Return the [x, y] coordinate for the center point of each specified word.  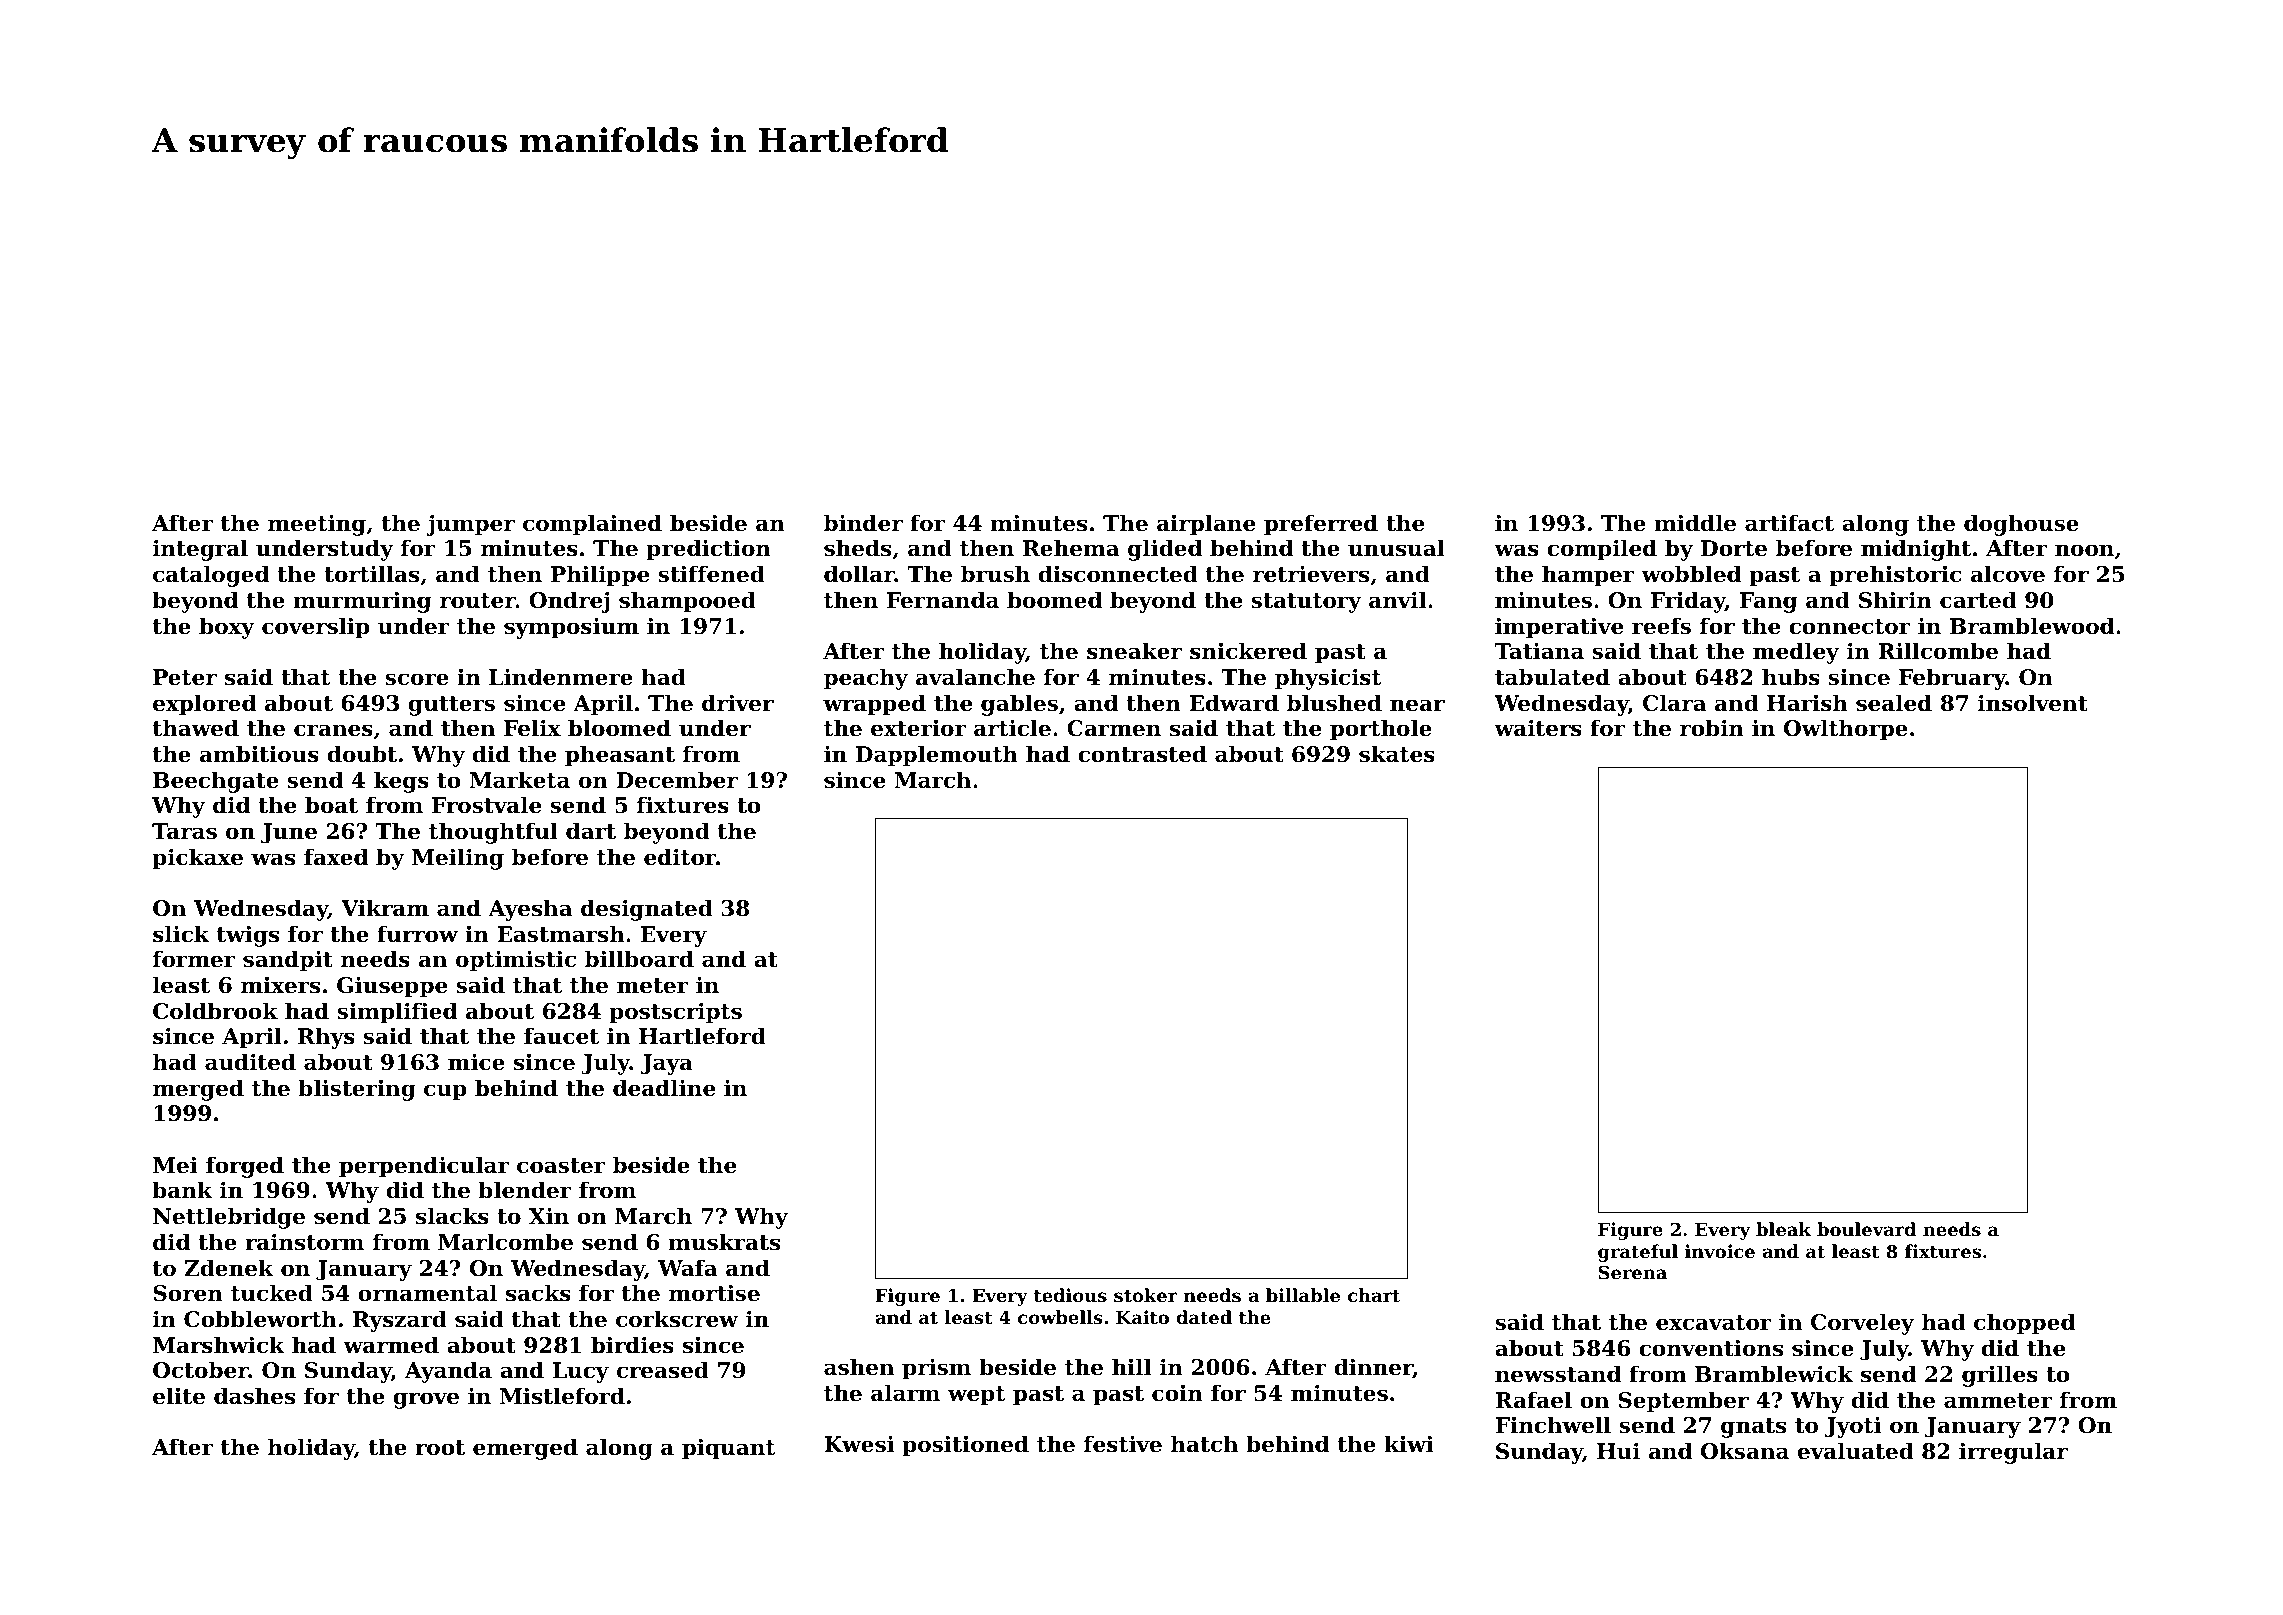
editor [680, 857]
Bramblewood [2032, 626]
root [440, 1448]
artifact [1789, 523]
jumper [470, 525]
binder [863, 523]
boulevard [1866, 1229]
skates [1397, 754]
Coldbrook [215, 1011]
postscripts [675, 1013]
